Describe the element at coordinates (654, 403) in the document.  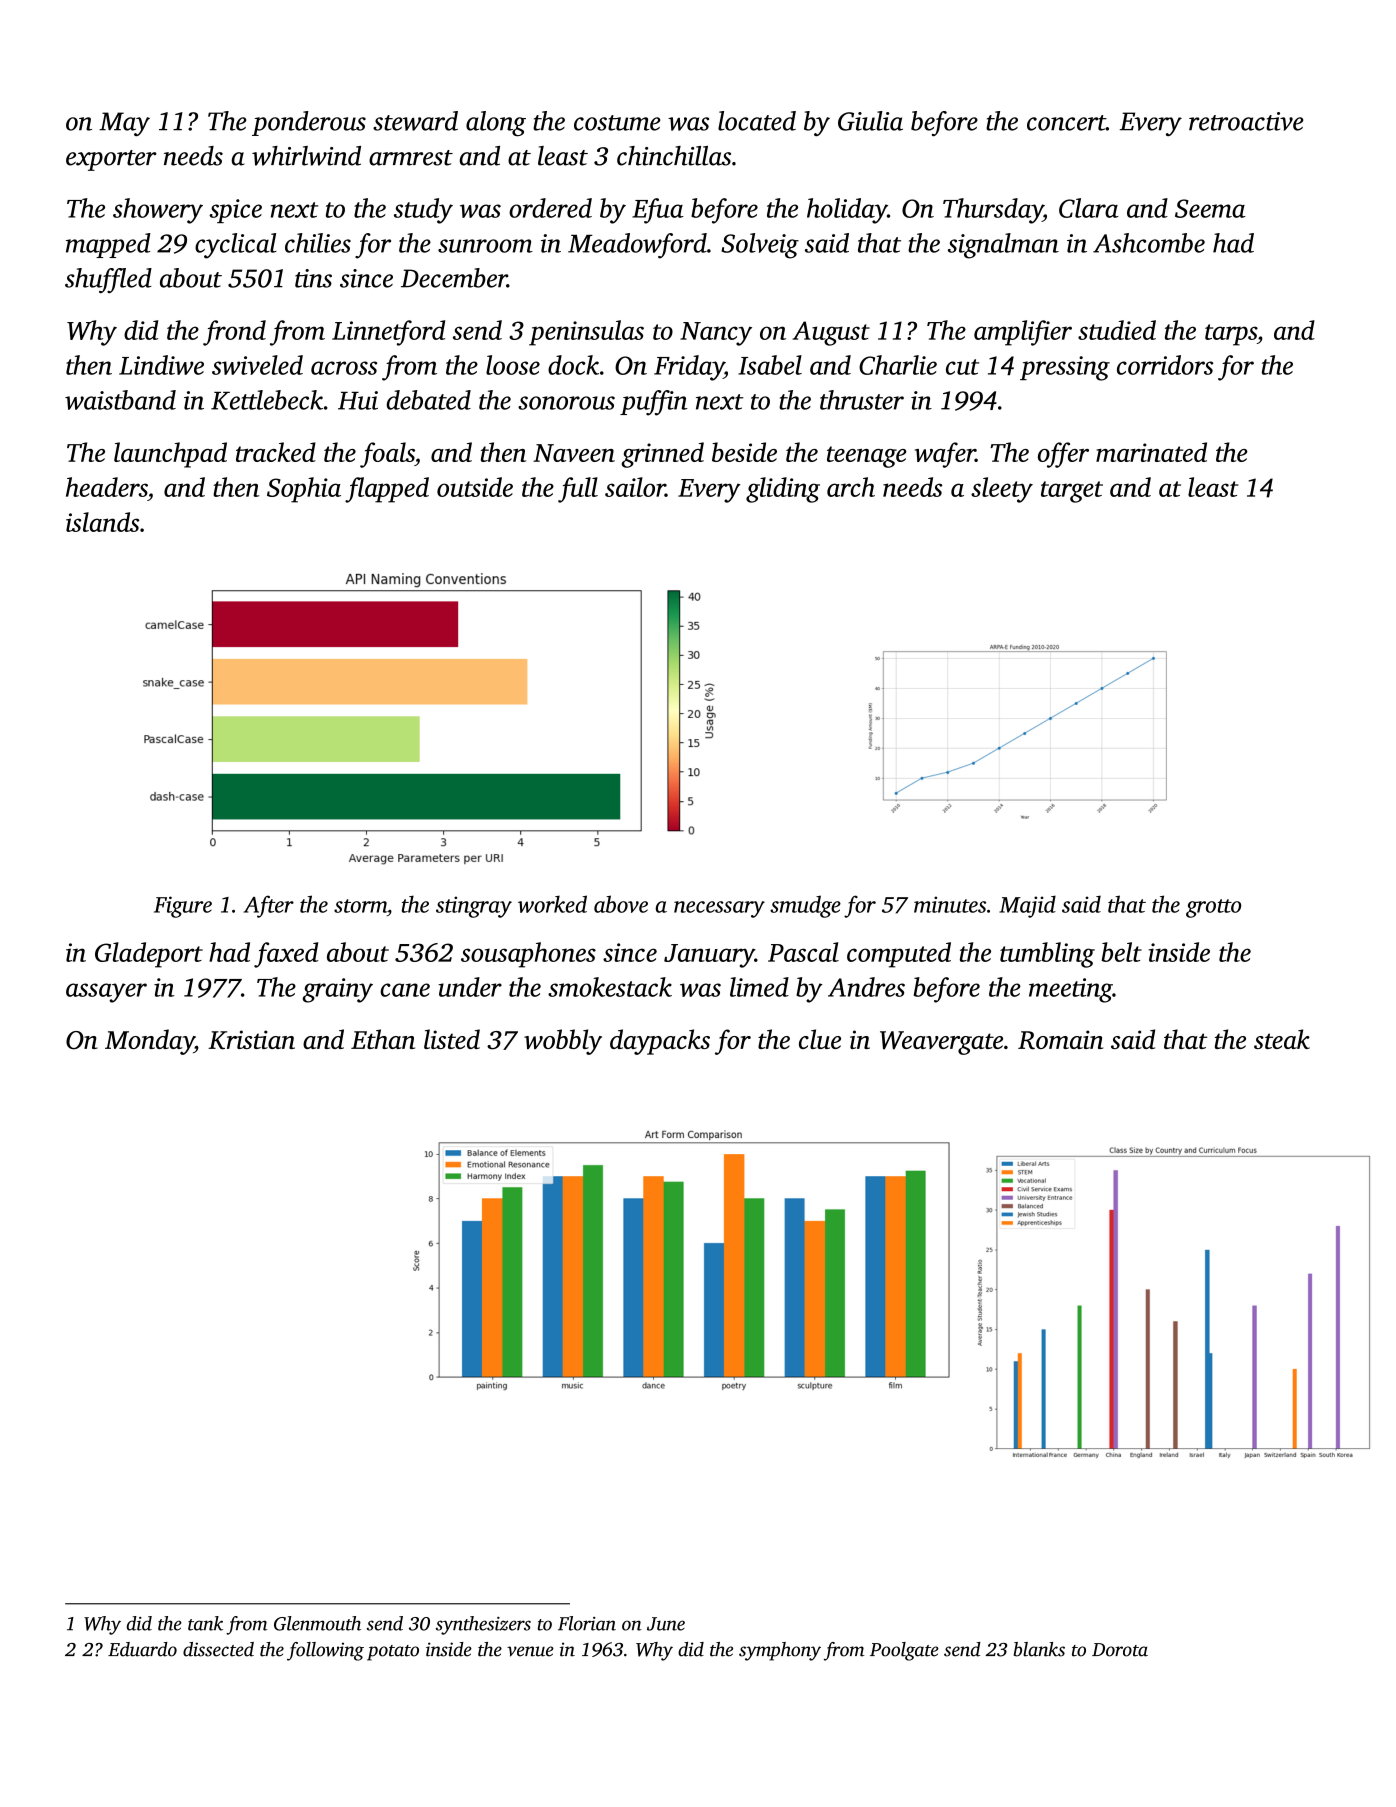
I see `puffin` at that location.
